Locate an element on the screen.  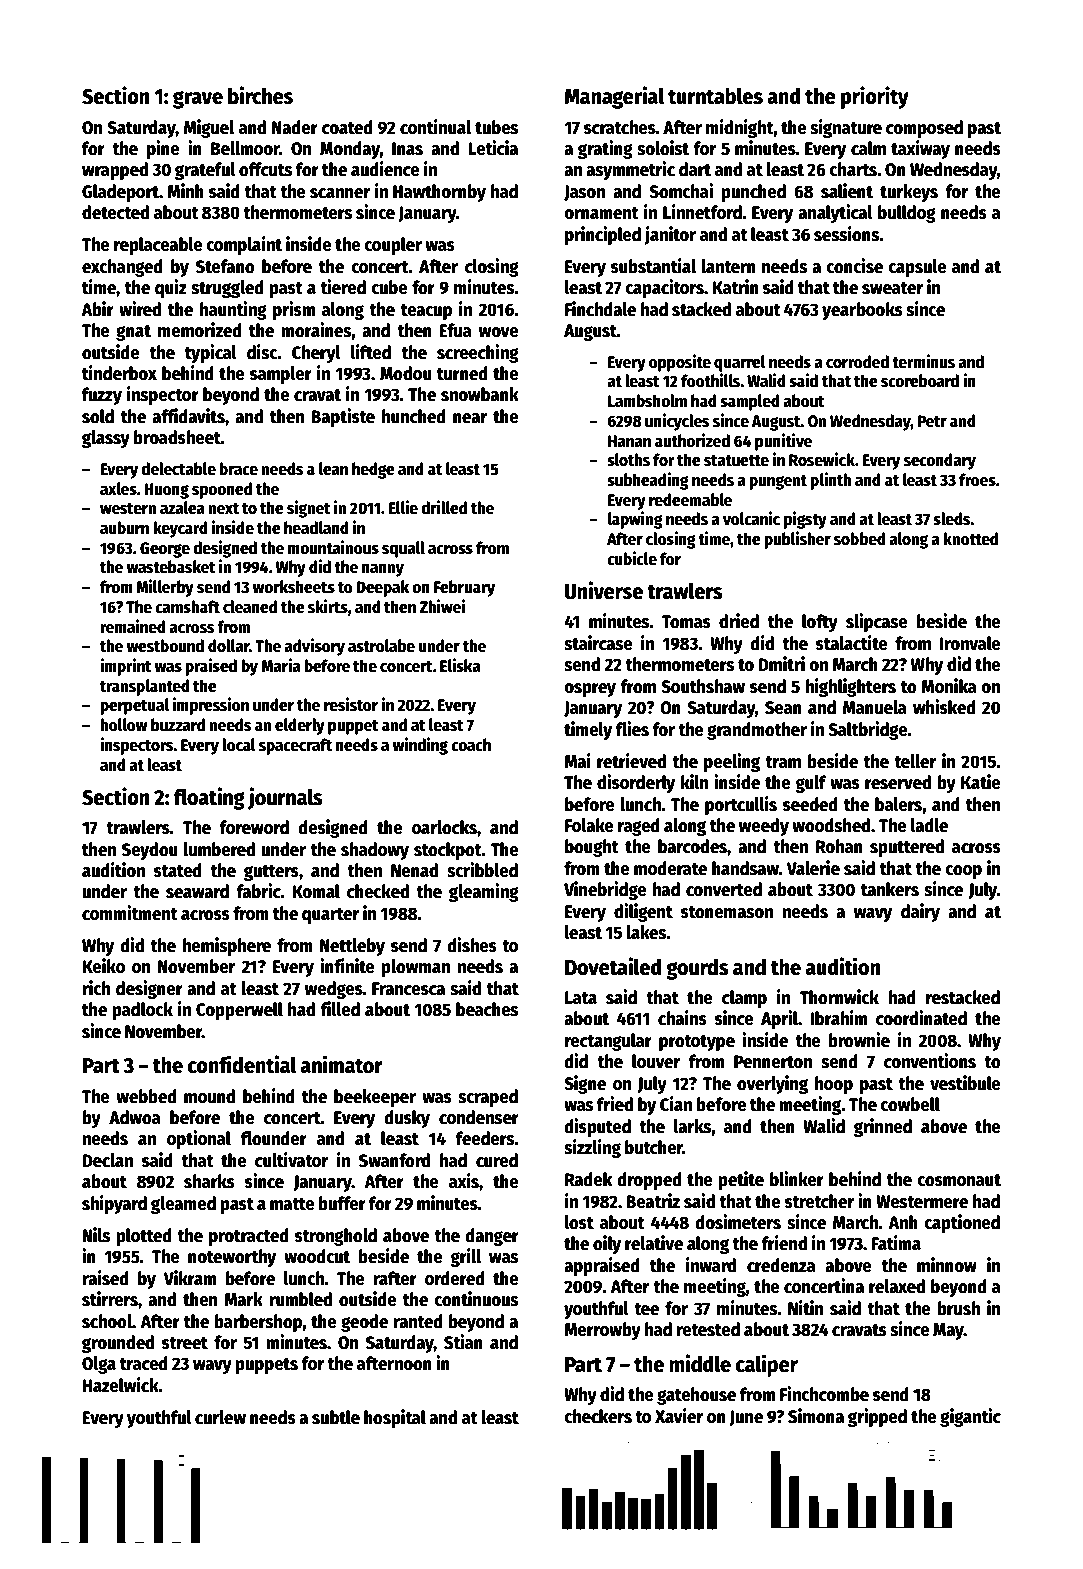
publisher is located at coordinates (797, 540).
